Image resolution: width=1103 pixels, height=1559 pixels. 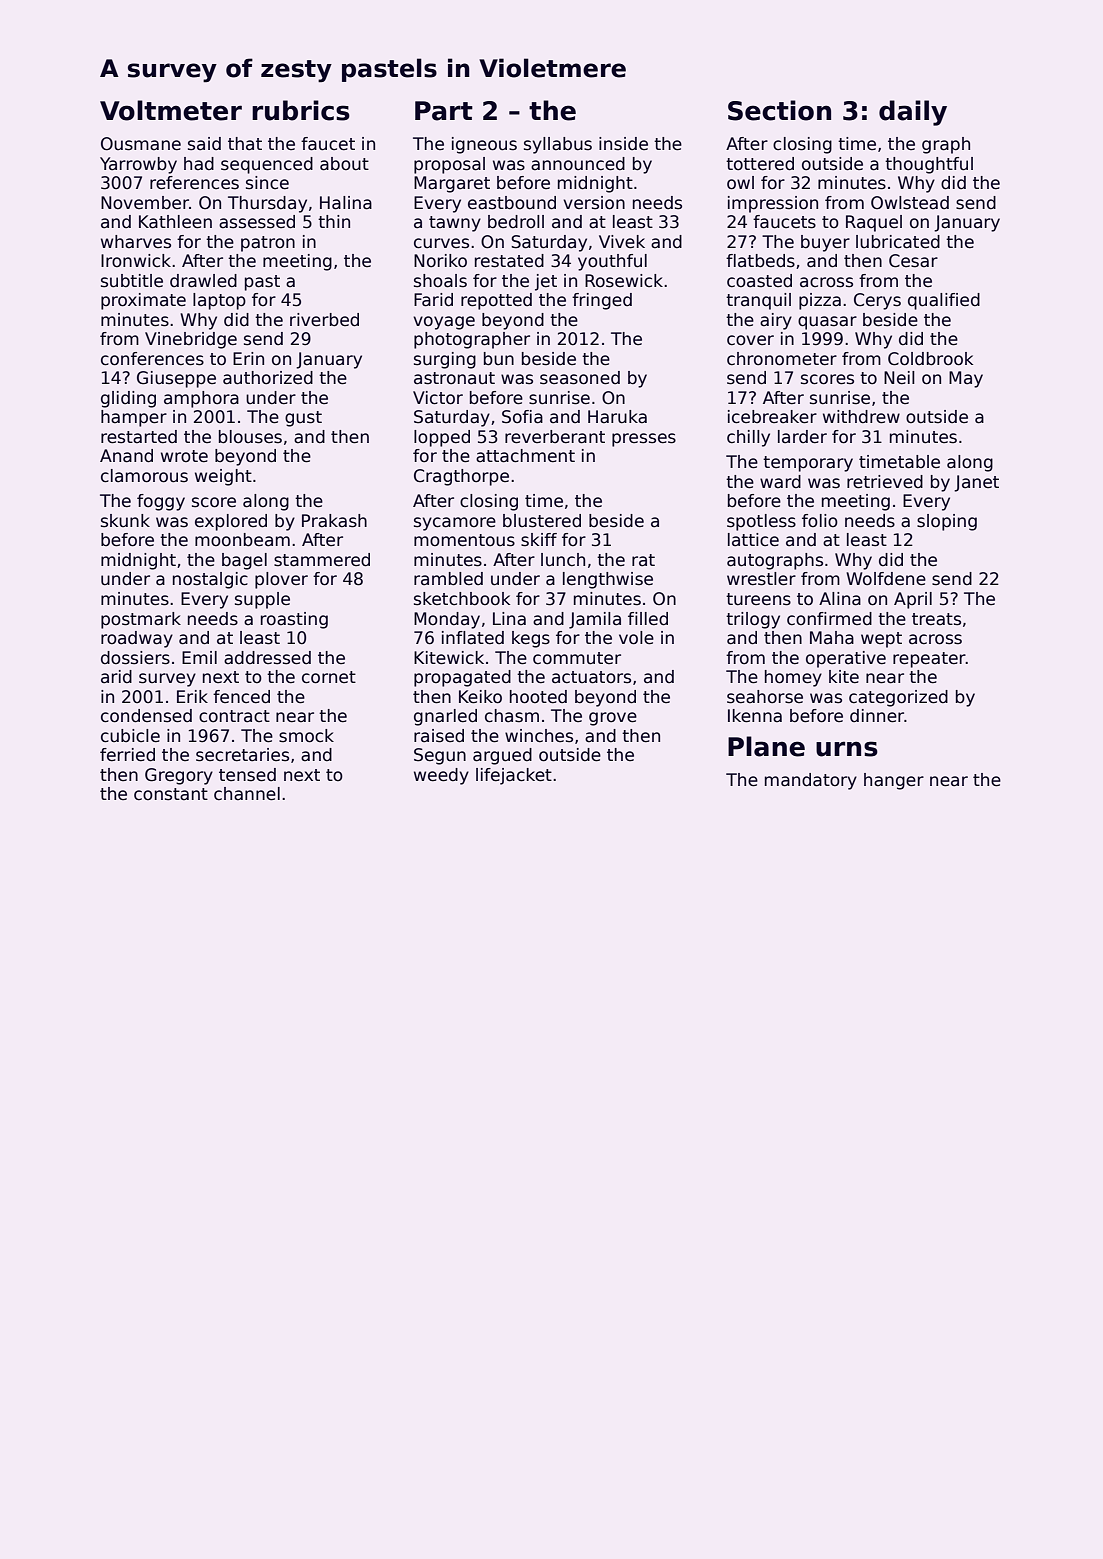 I want to click on authorized, so click(x=268, y=378).
